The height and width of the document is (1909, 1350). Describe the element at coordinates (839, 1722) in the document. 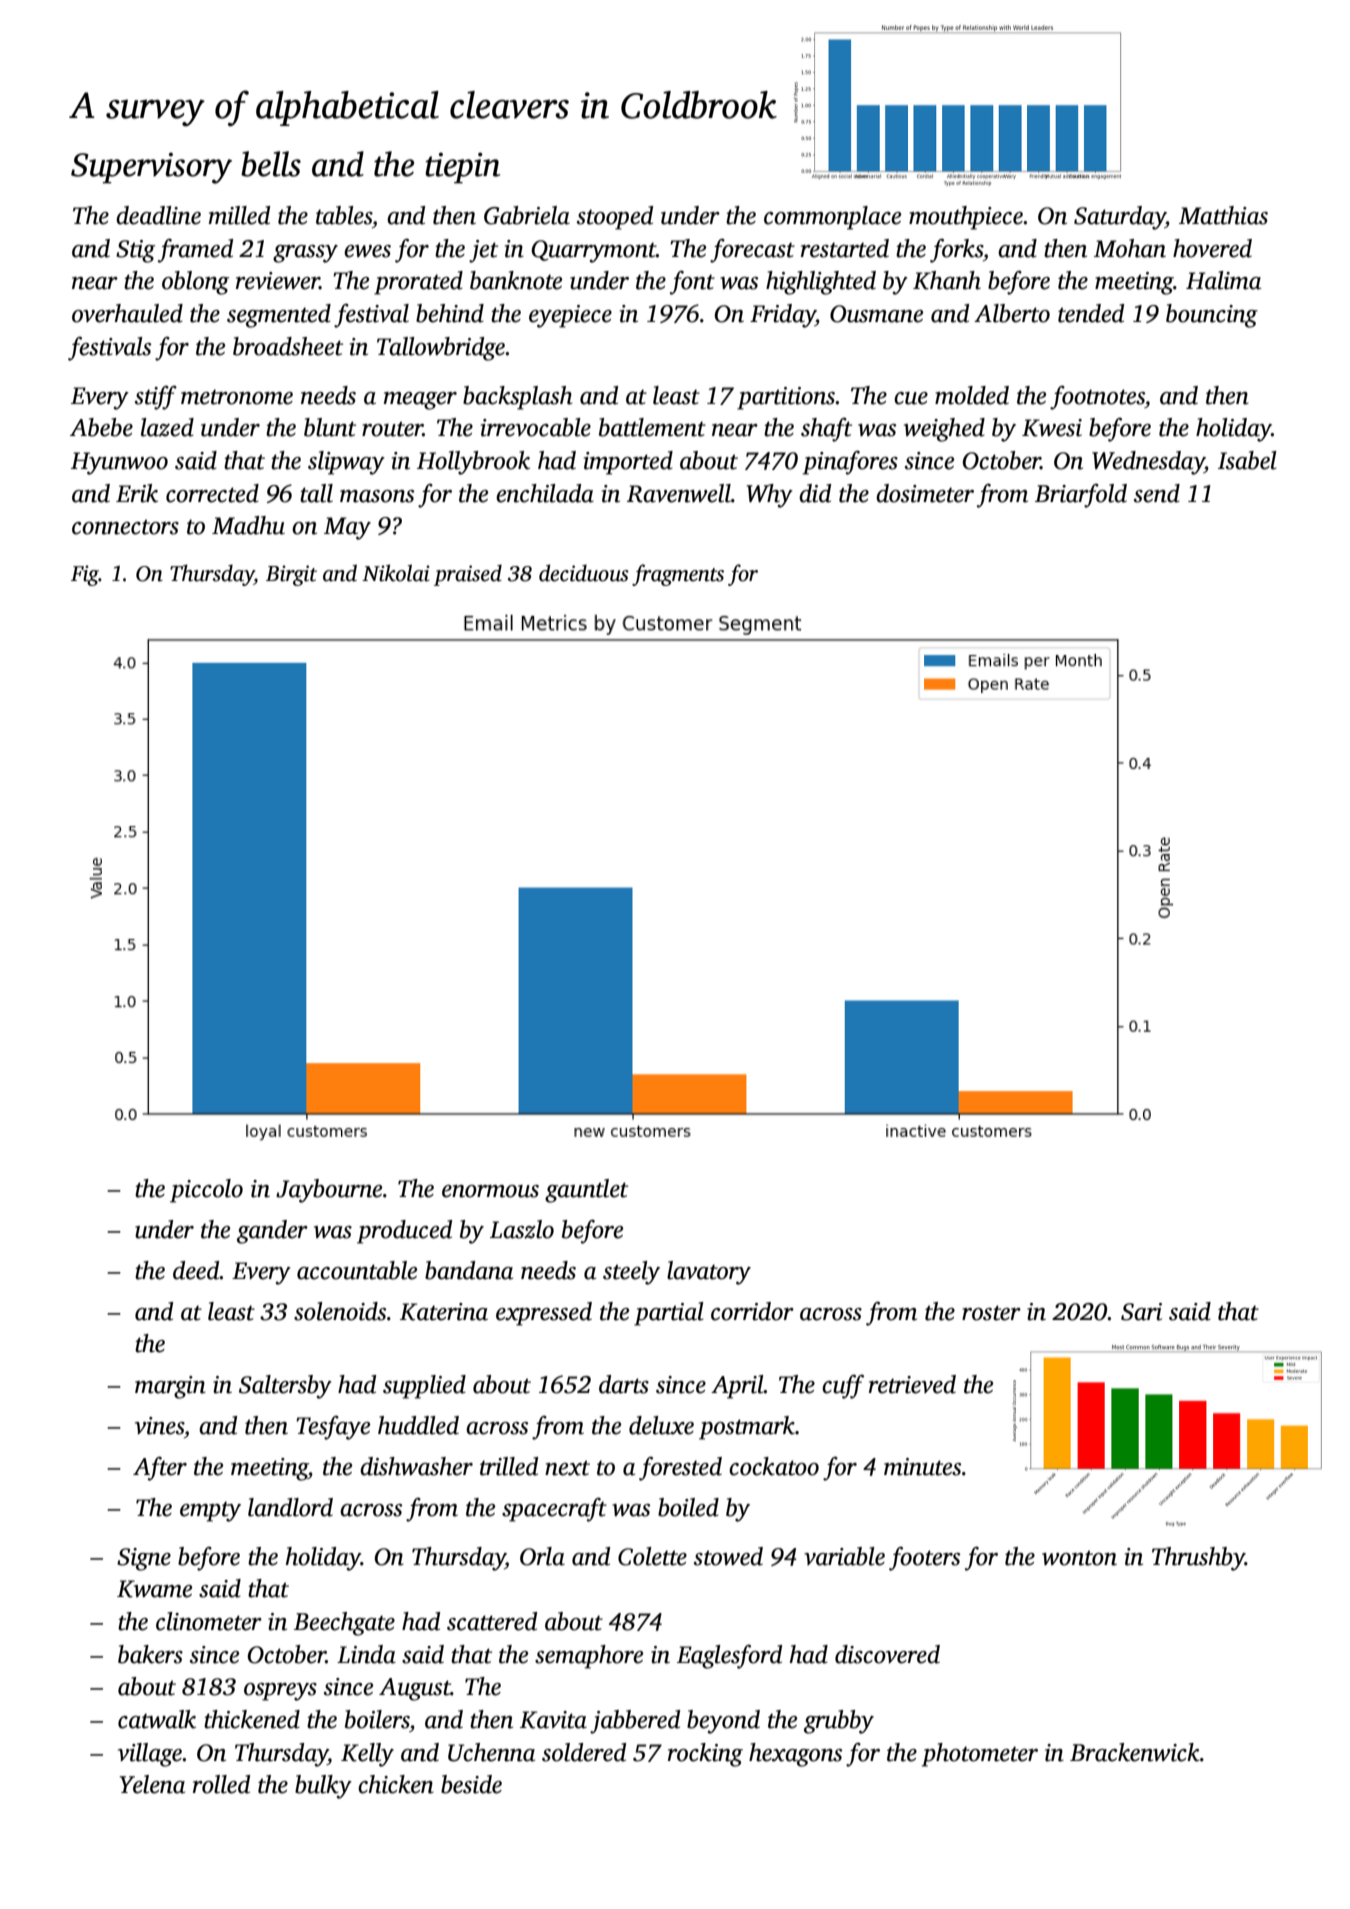

I see `grubby` at that location.
